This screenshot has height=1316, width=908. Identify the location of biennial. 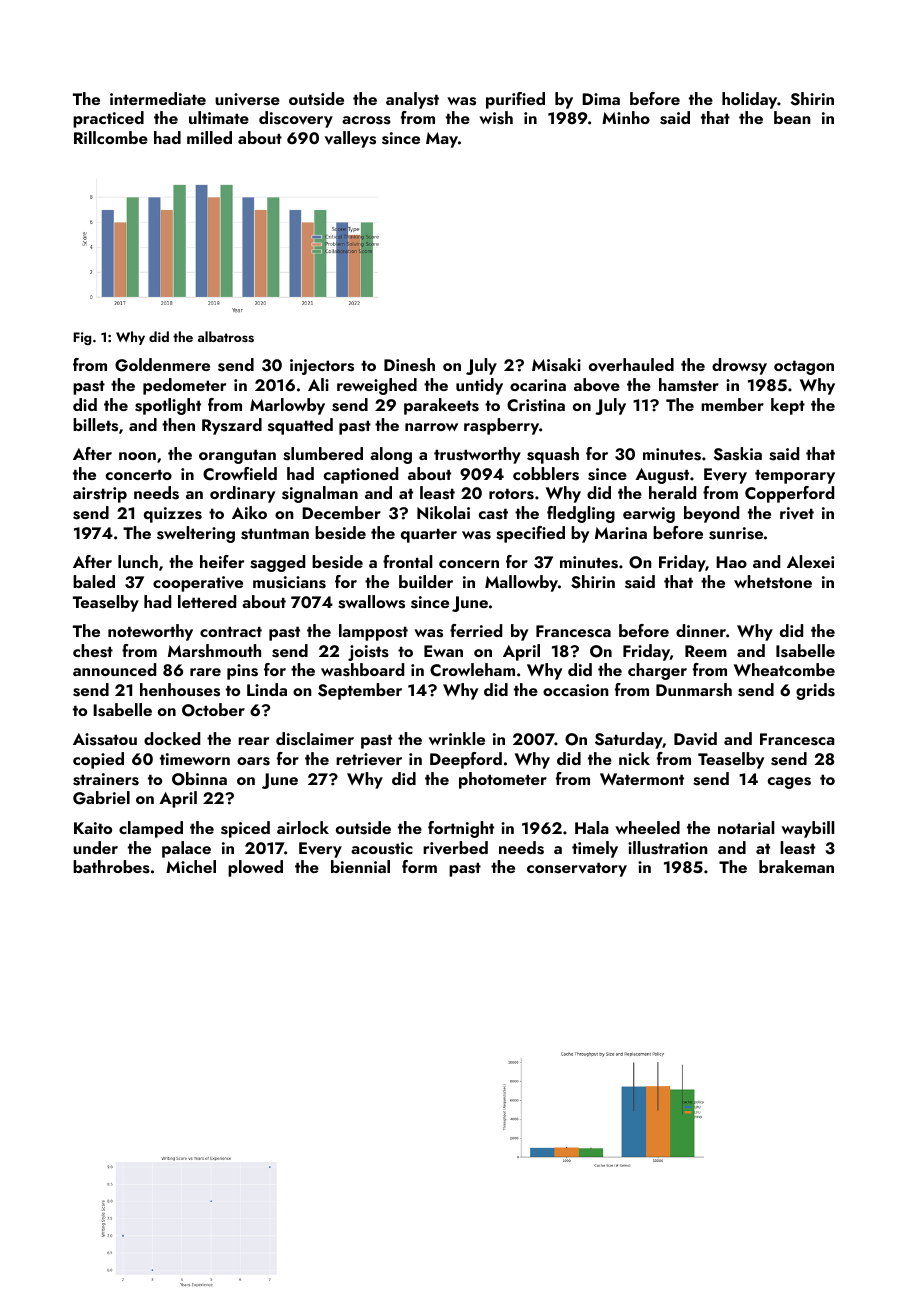
(360, 866).
